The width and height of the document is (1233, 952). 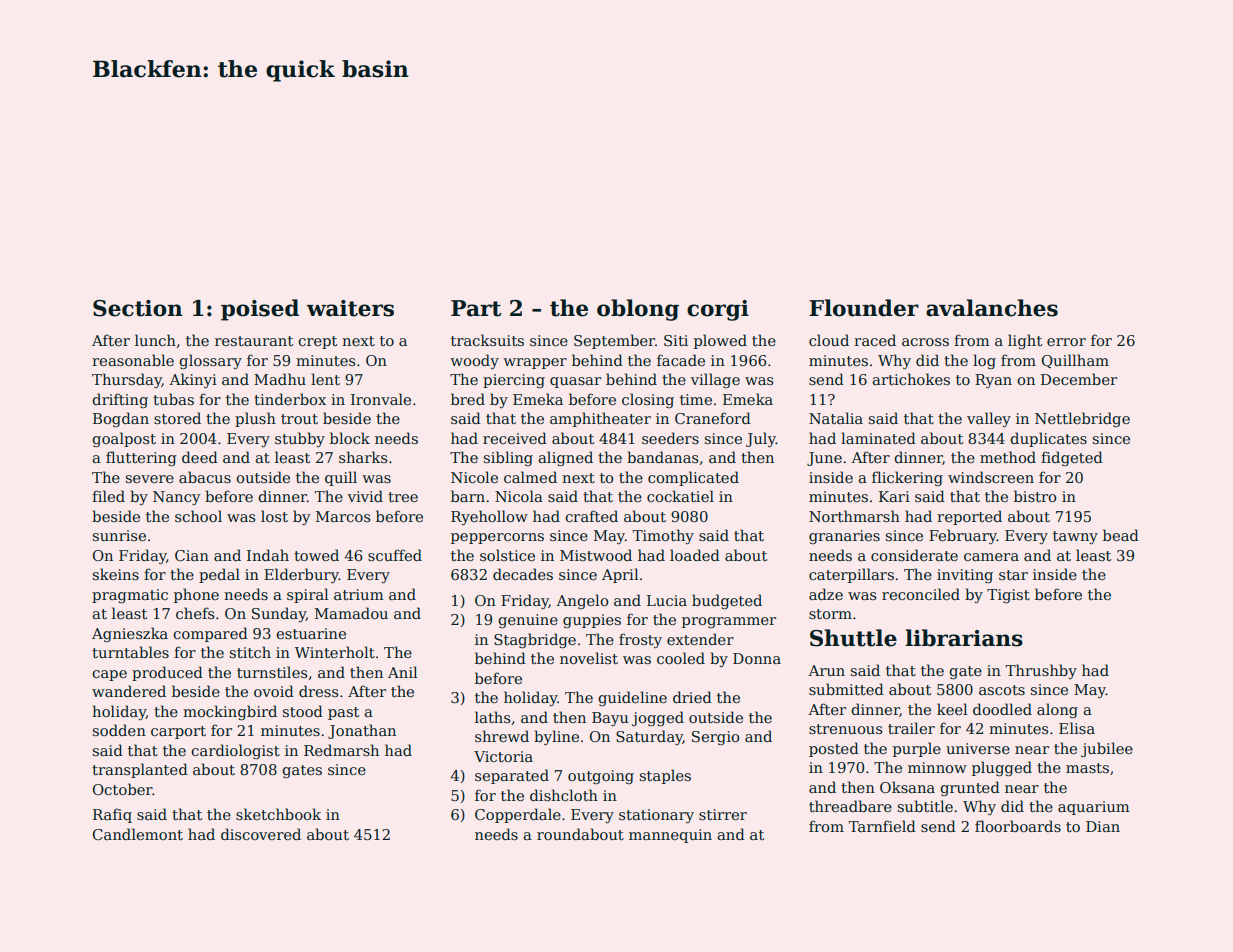 I want to click on staples, so click(x=665, y=776).
